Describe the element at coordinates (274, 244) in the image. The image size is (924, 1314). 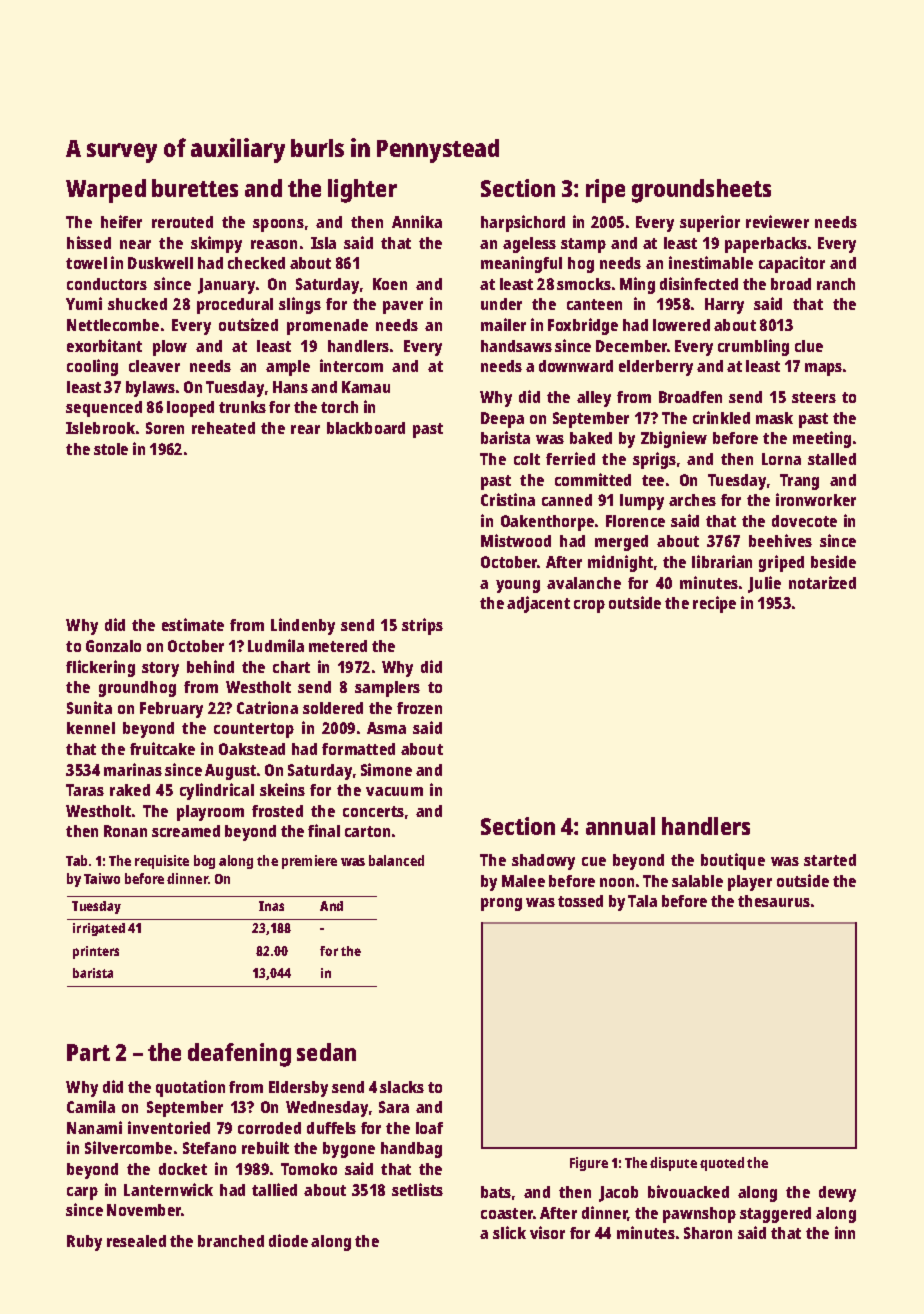
I see `reason` at that location.
